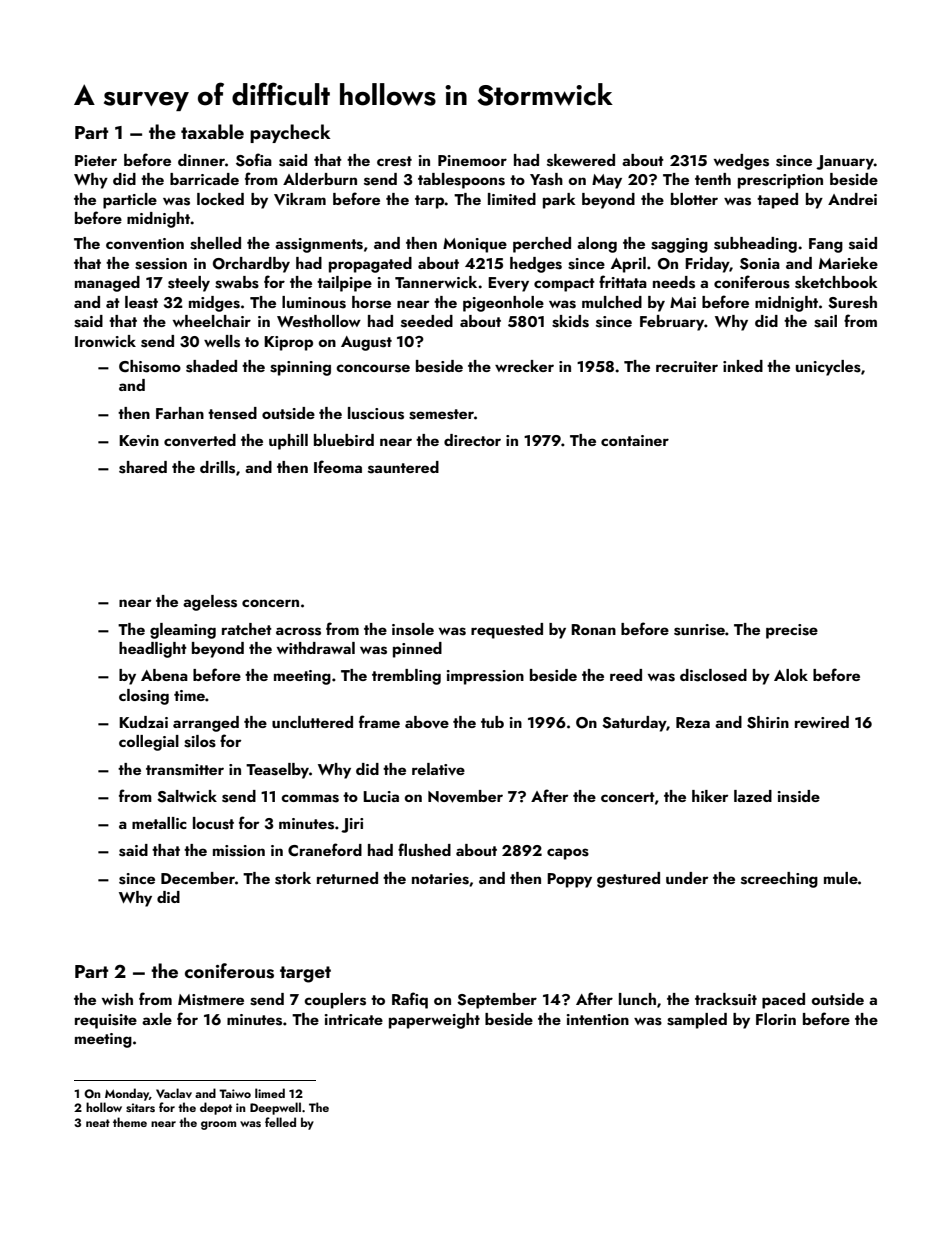 The width and height of the document is (952, 1233). Describe the element at coordinates (472, 440) in the document. I see `director` at that location.
